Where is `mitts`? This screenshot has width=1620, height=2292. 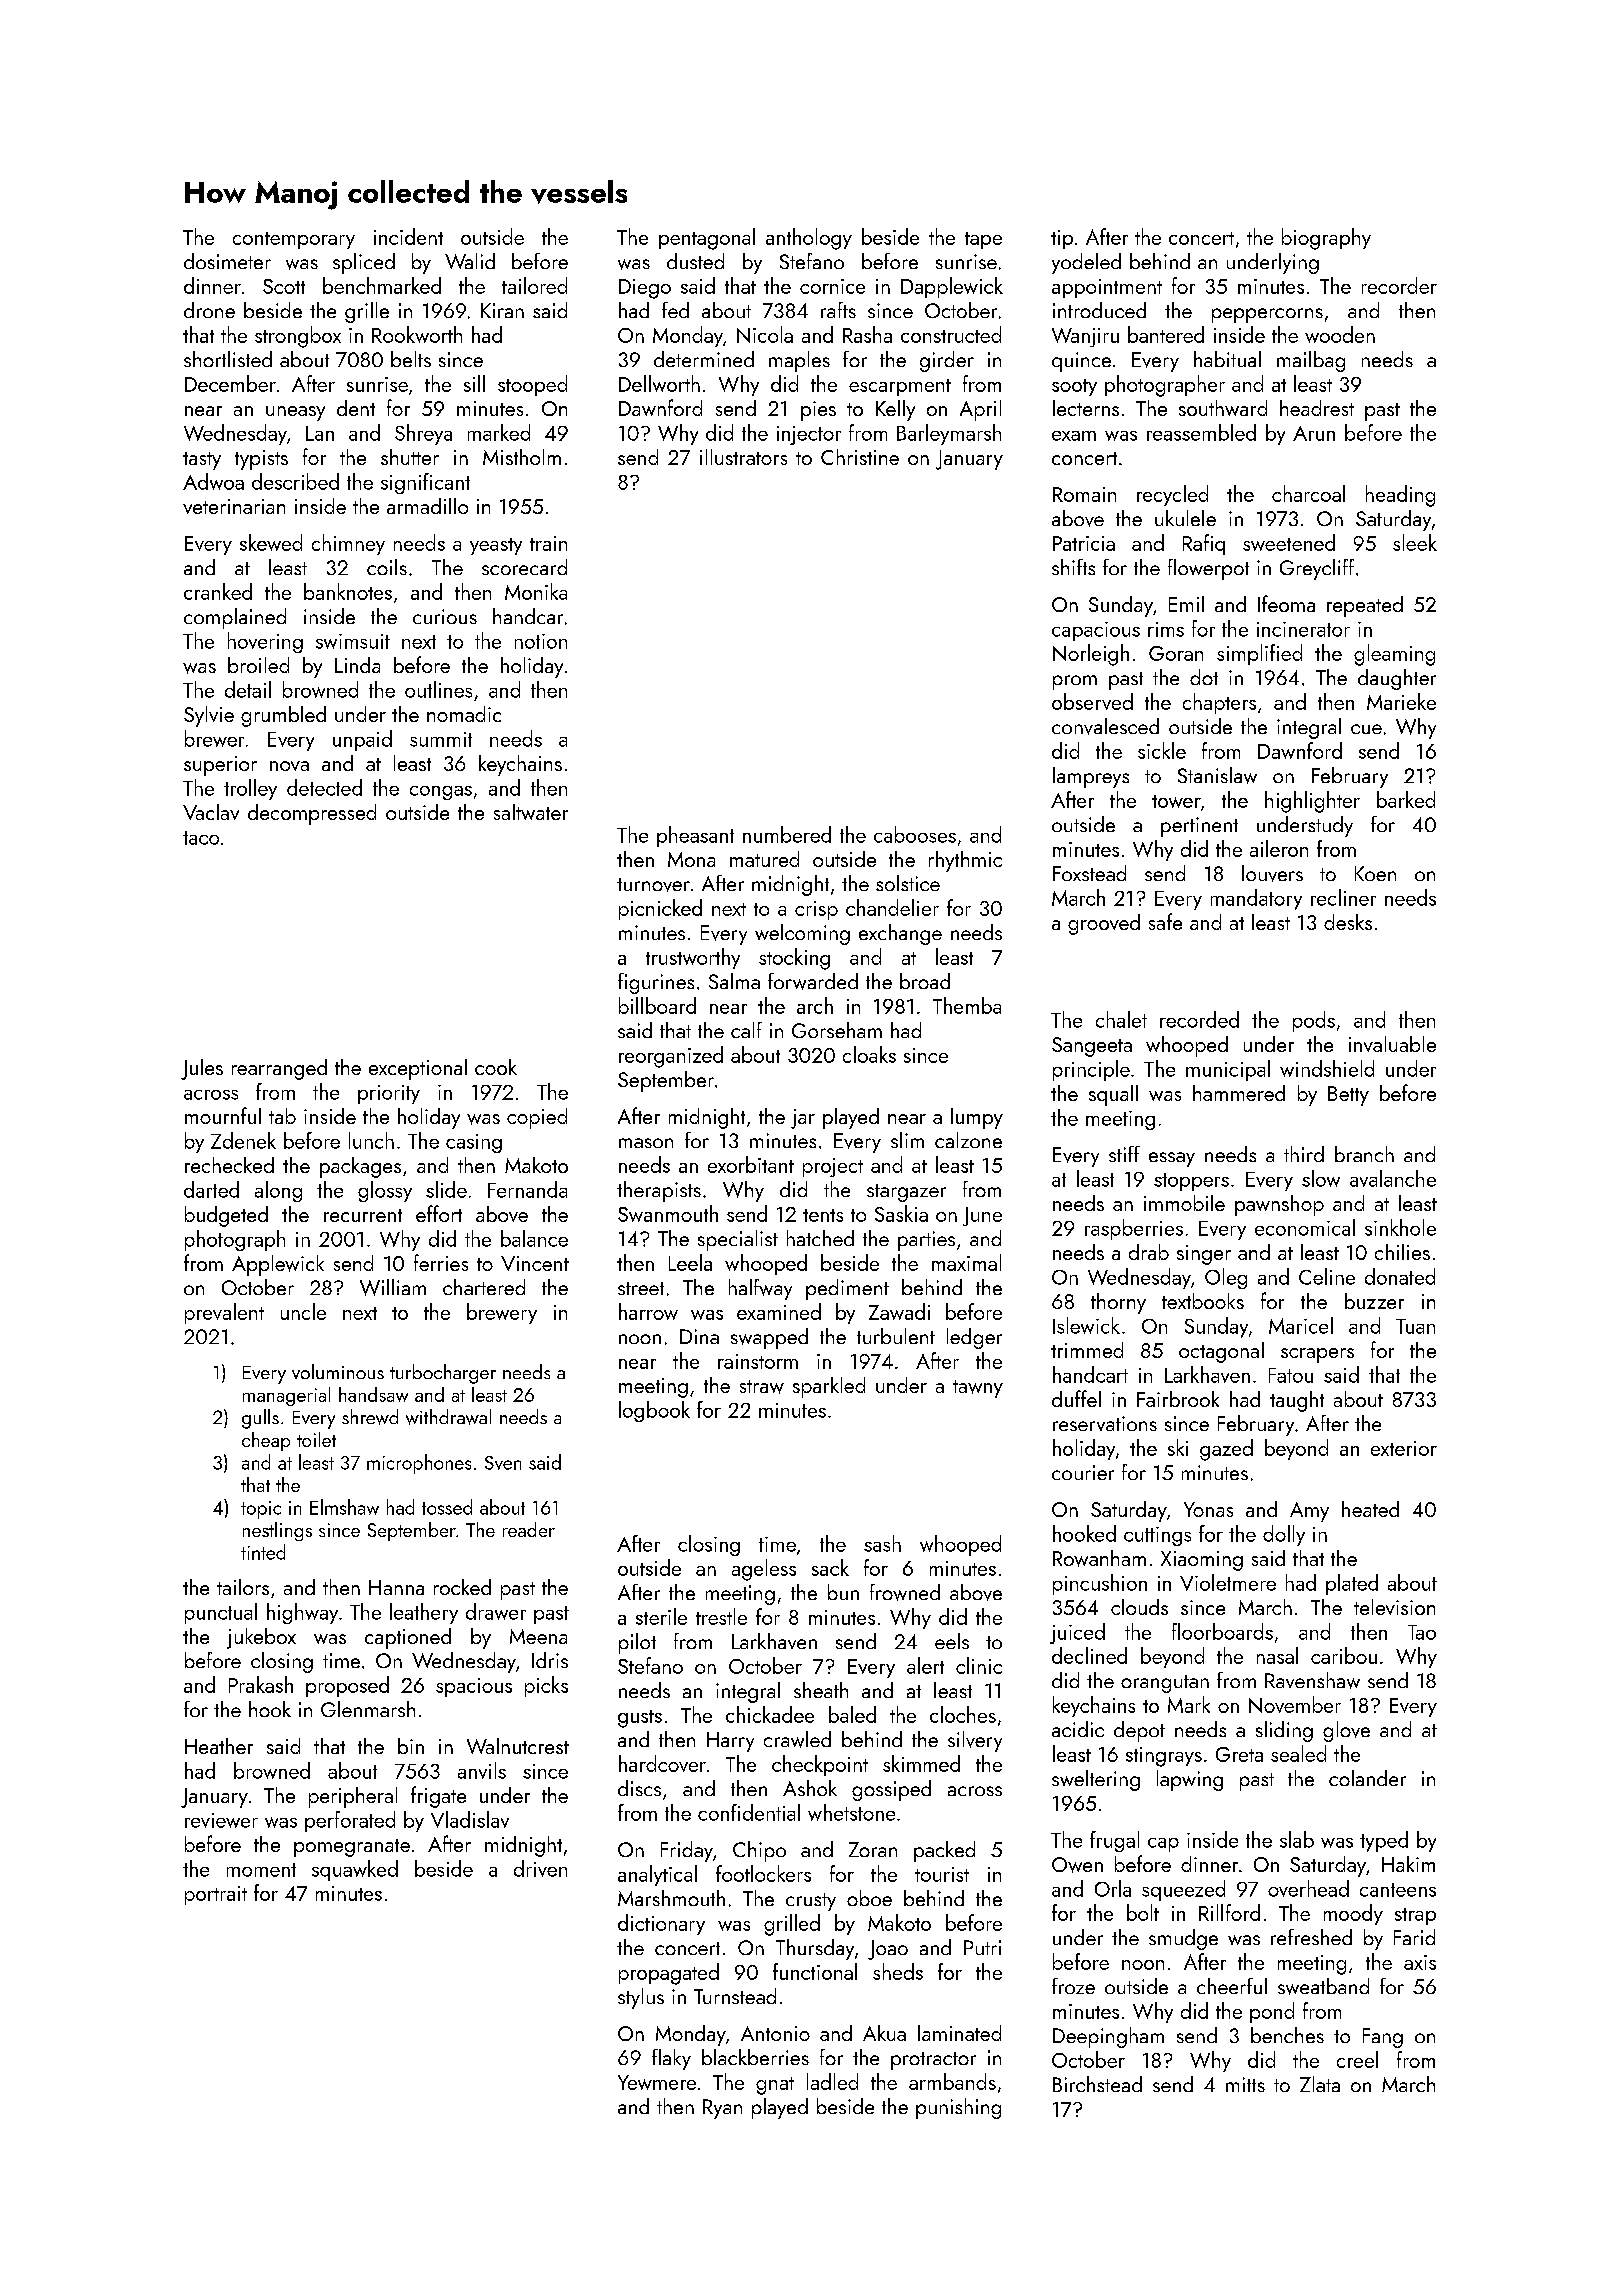
mitts is located at coordinates (1245, 2084).
